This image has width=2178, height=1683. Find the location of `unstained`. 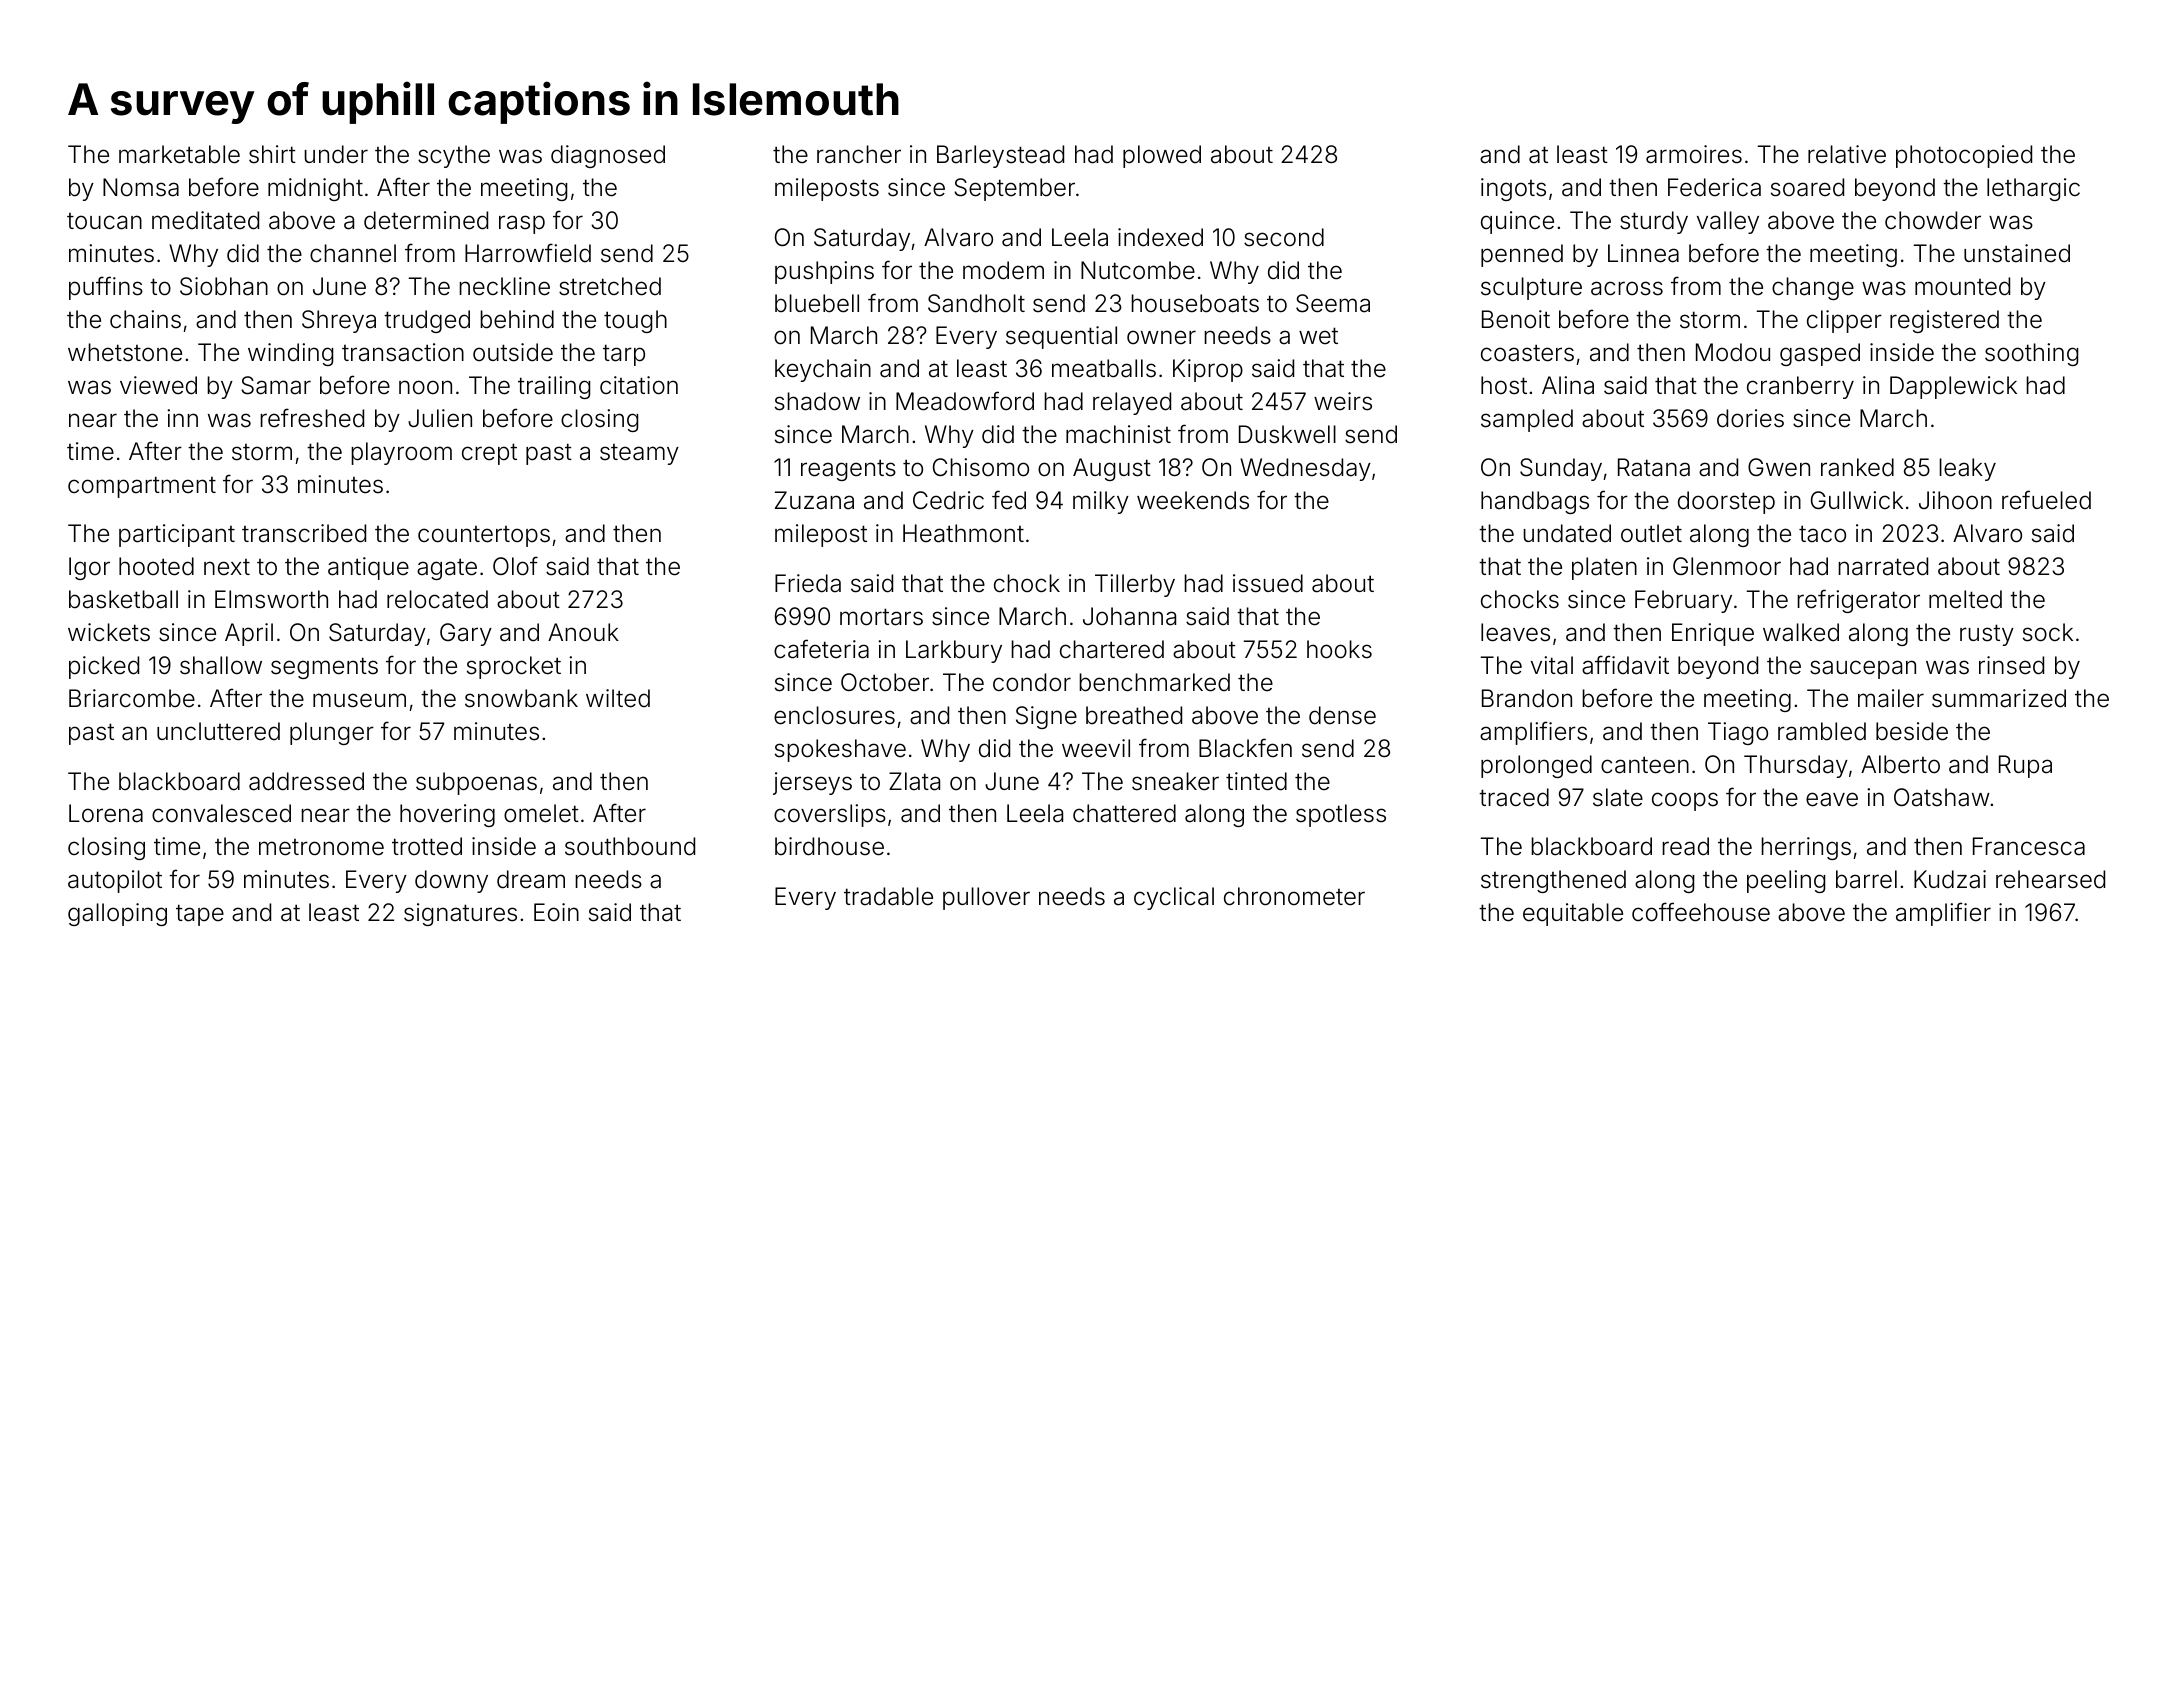

unstained is located at coordinates (2017, 253).
